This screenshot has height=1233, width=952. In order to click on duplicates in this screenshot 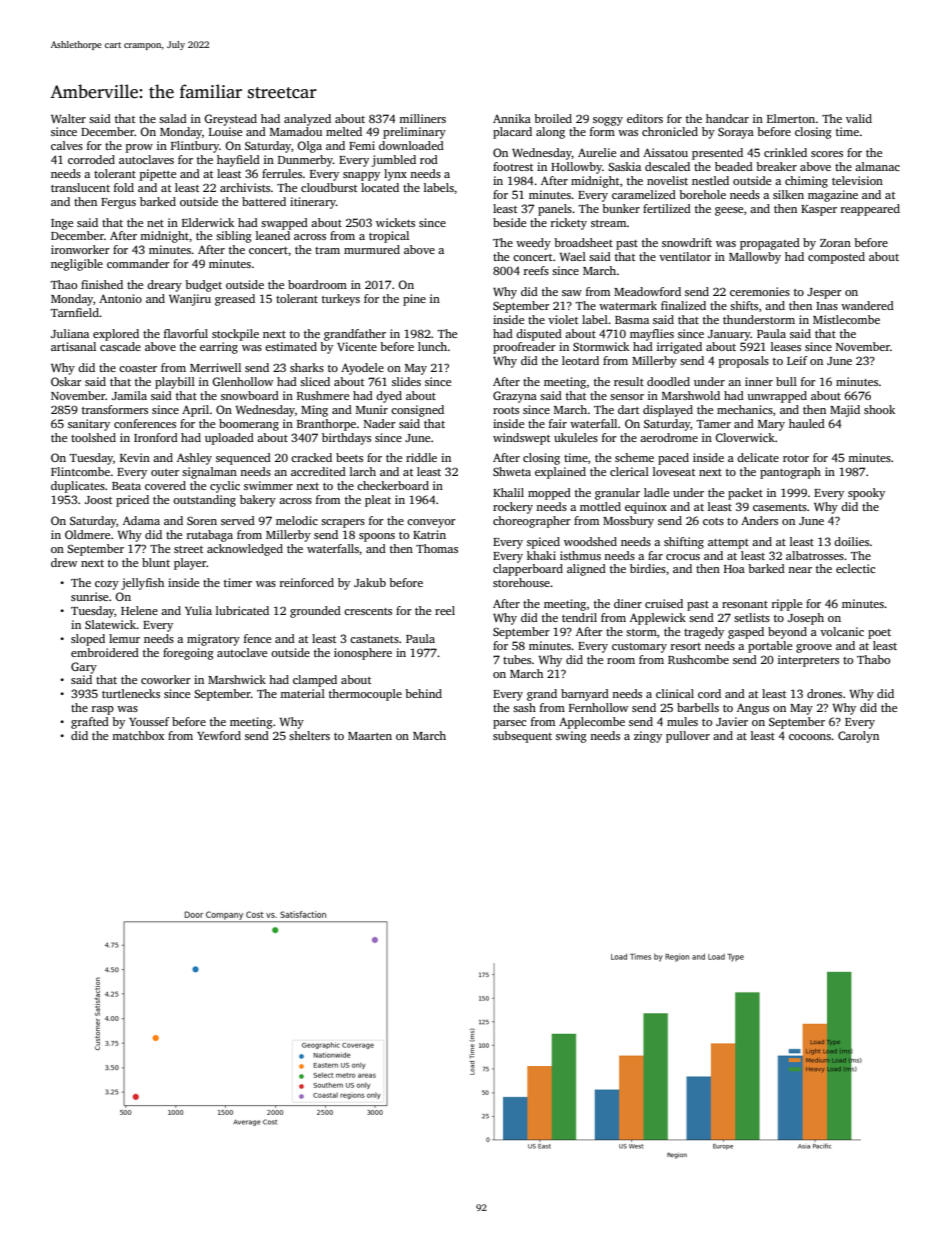, I will do `click(78, 487)`.
